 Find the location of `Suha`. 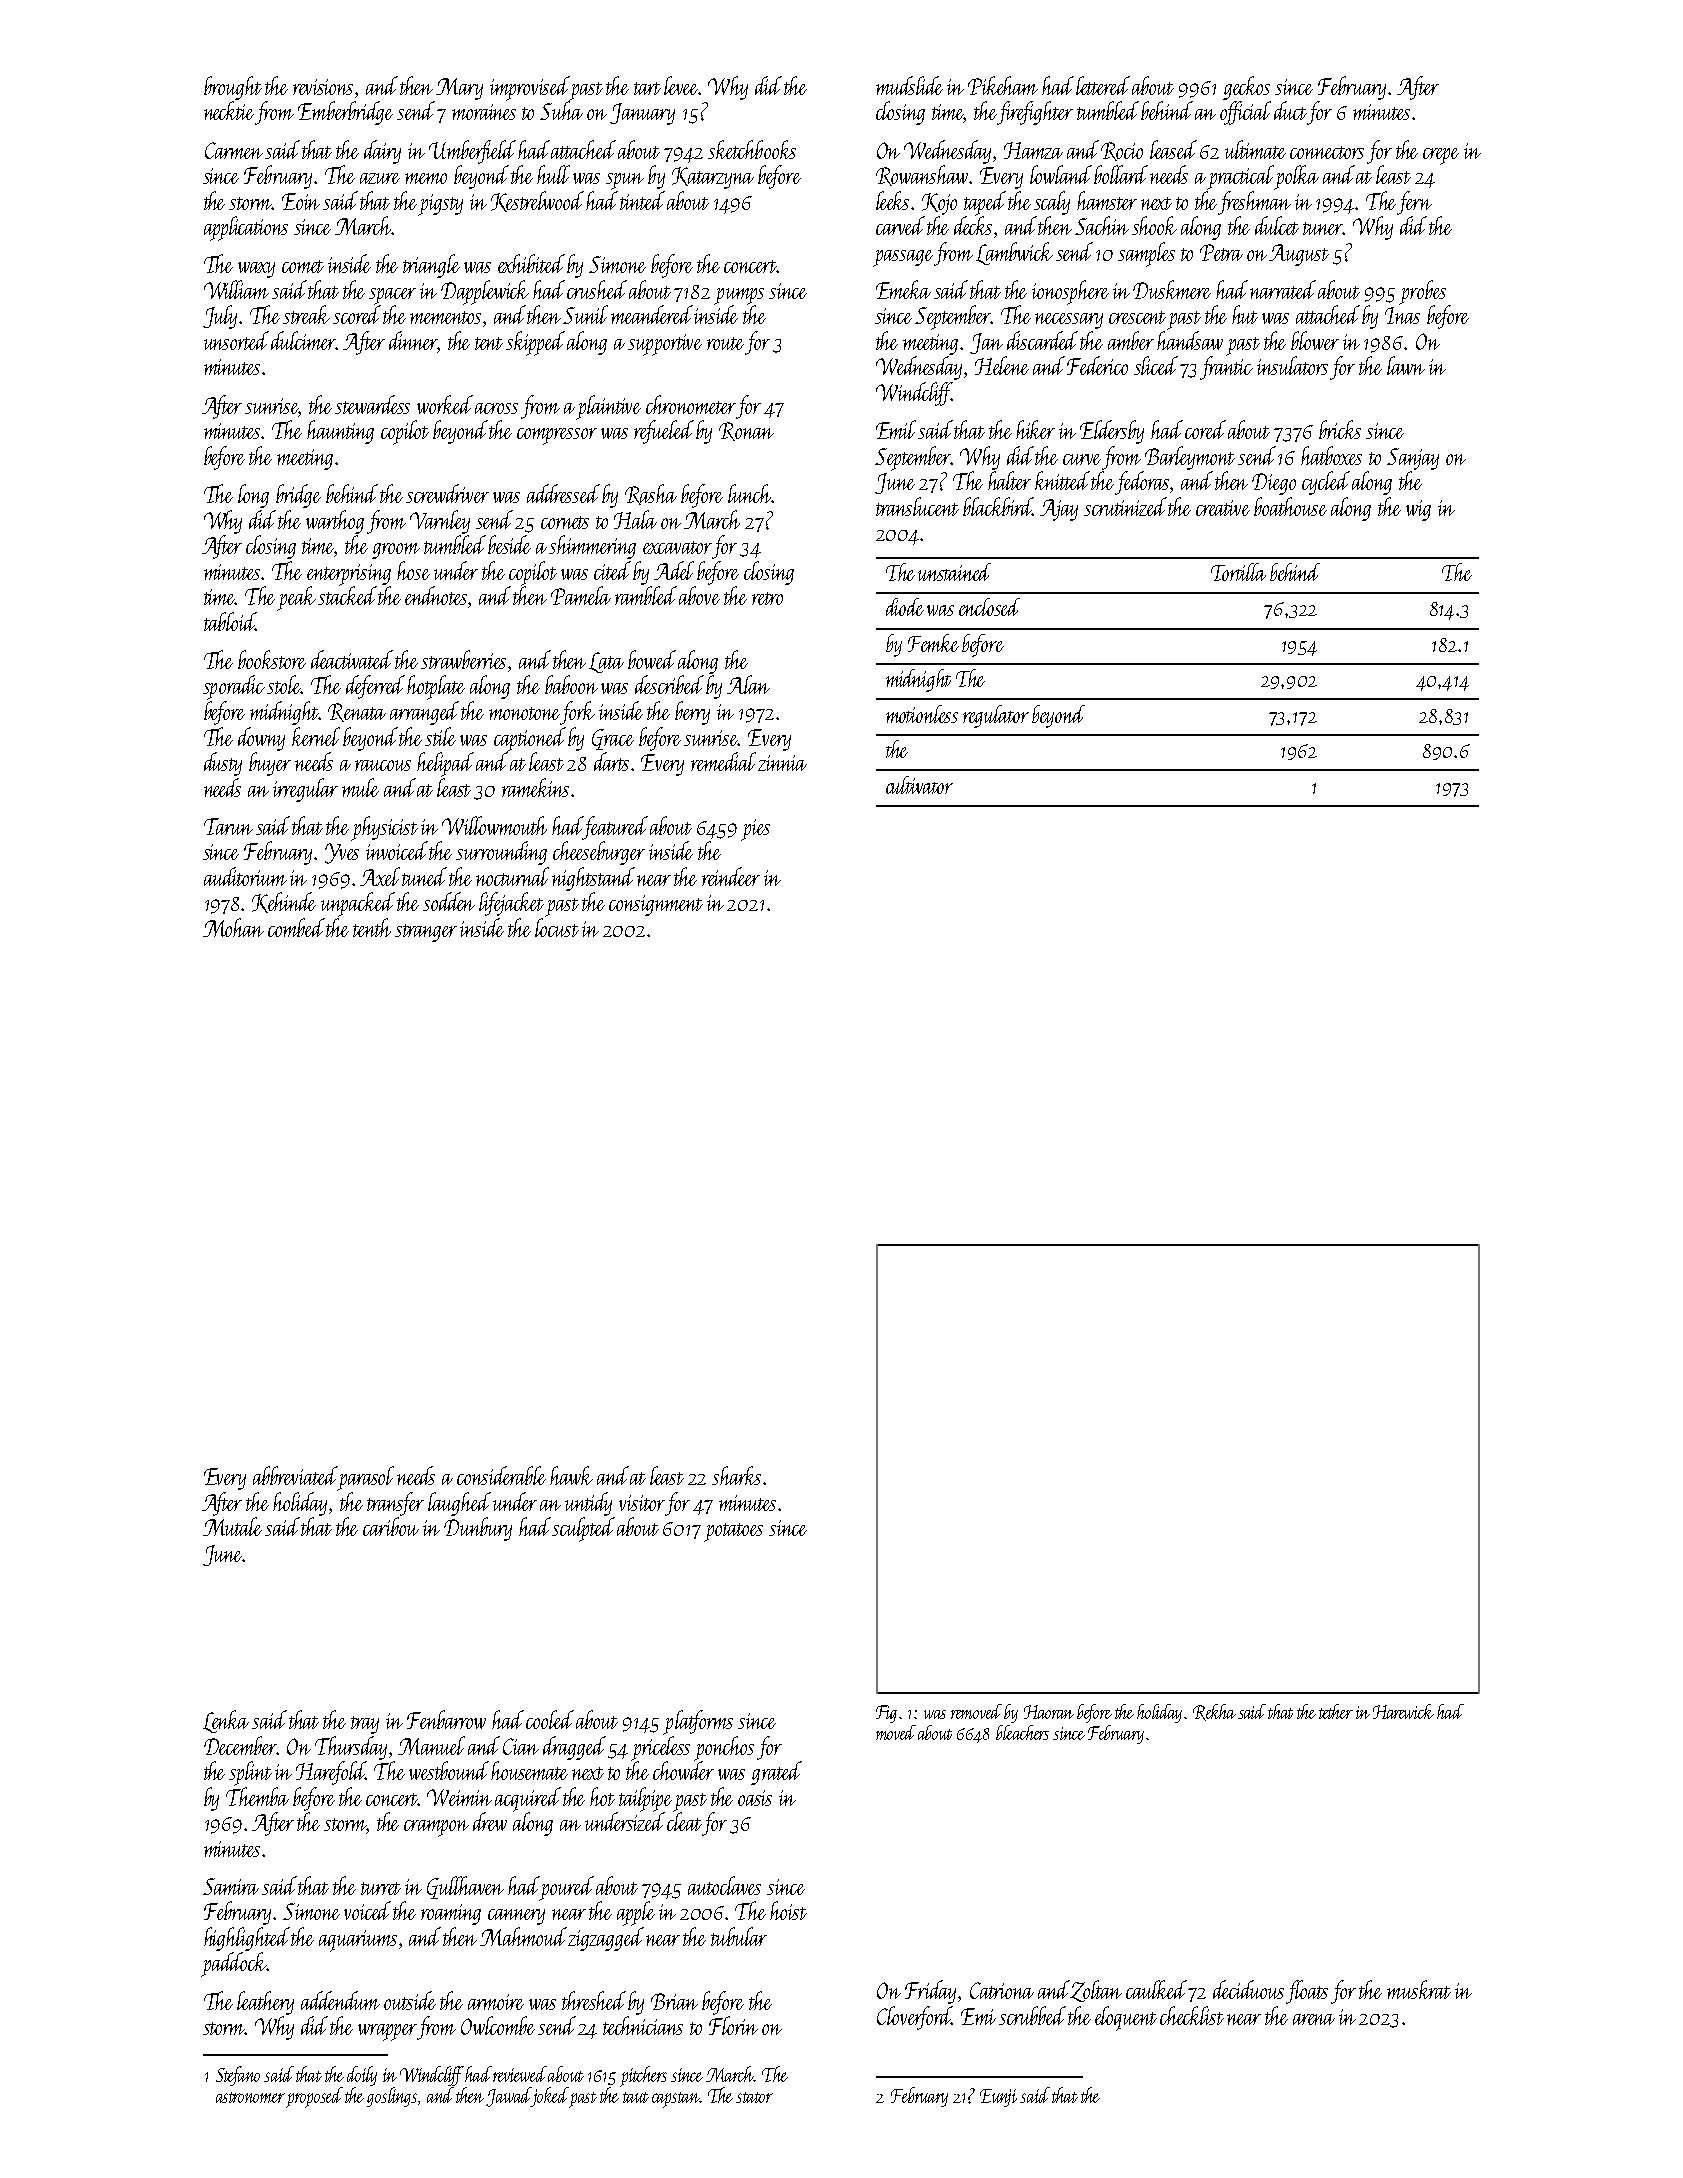

Suha is located at coordinates (561, 110).
